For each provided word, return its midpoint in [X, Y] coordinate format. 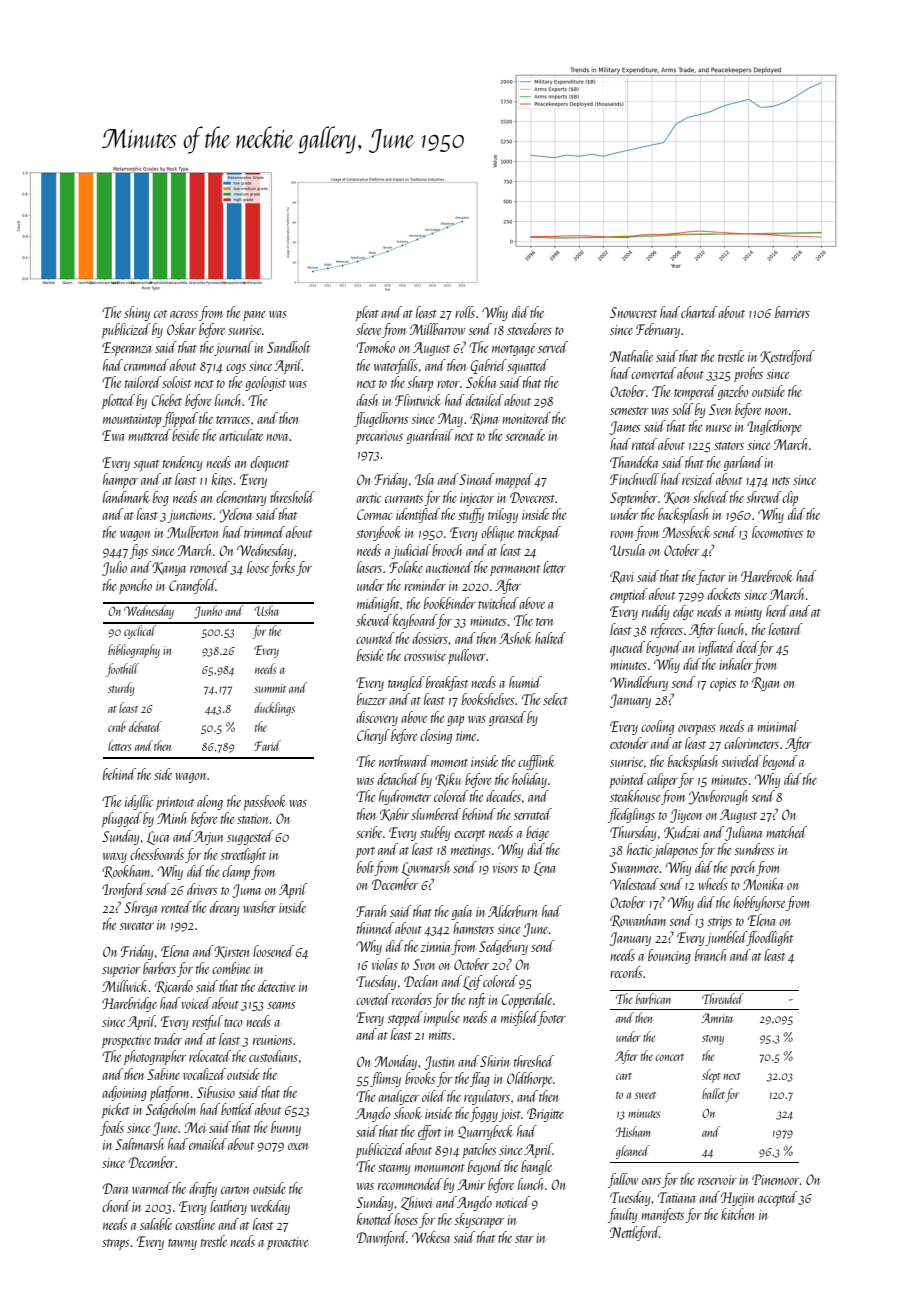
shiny [137, 313]
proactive [287, 1243]
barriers [792, 312]
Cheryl [373, 736]
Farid [267, 745]
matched [786, 832]
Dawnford [382, 1238]
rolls [465, 312]
